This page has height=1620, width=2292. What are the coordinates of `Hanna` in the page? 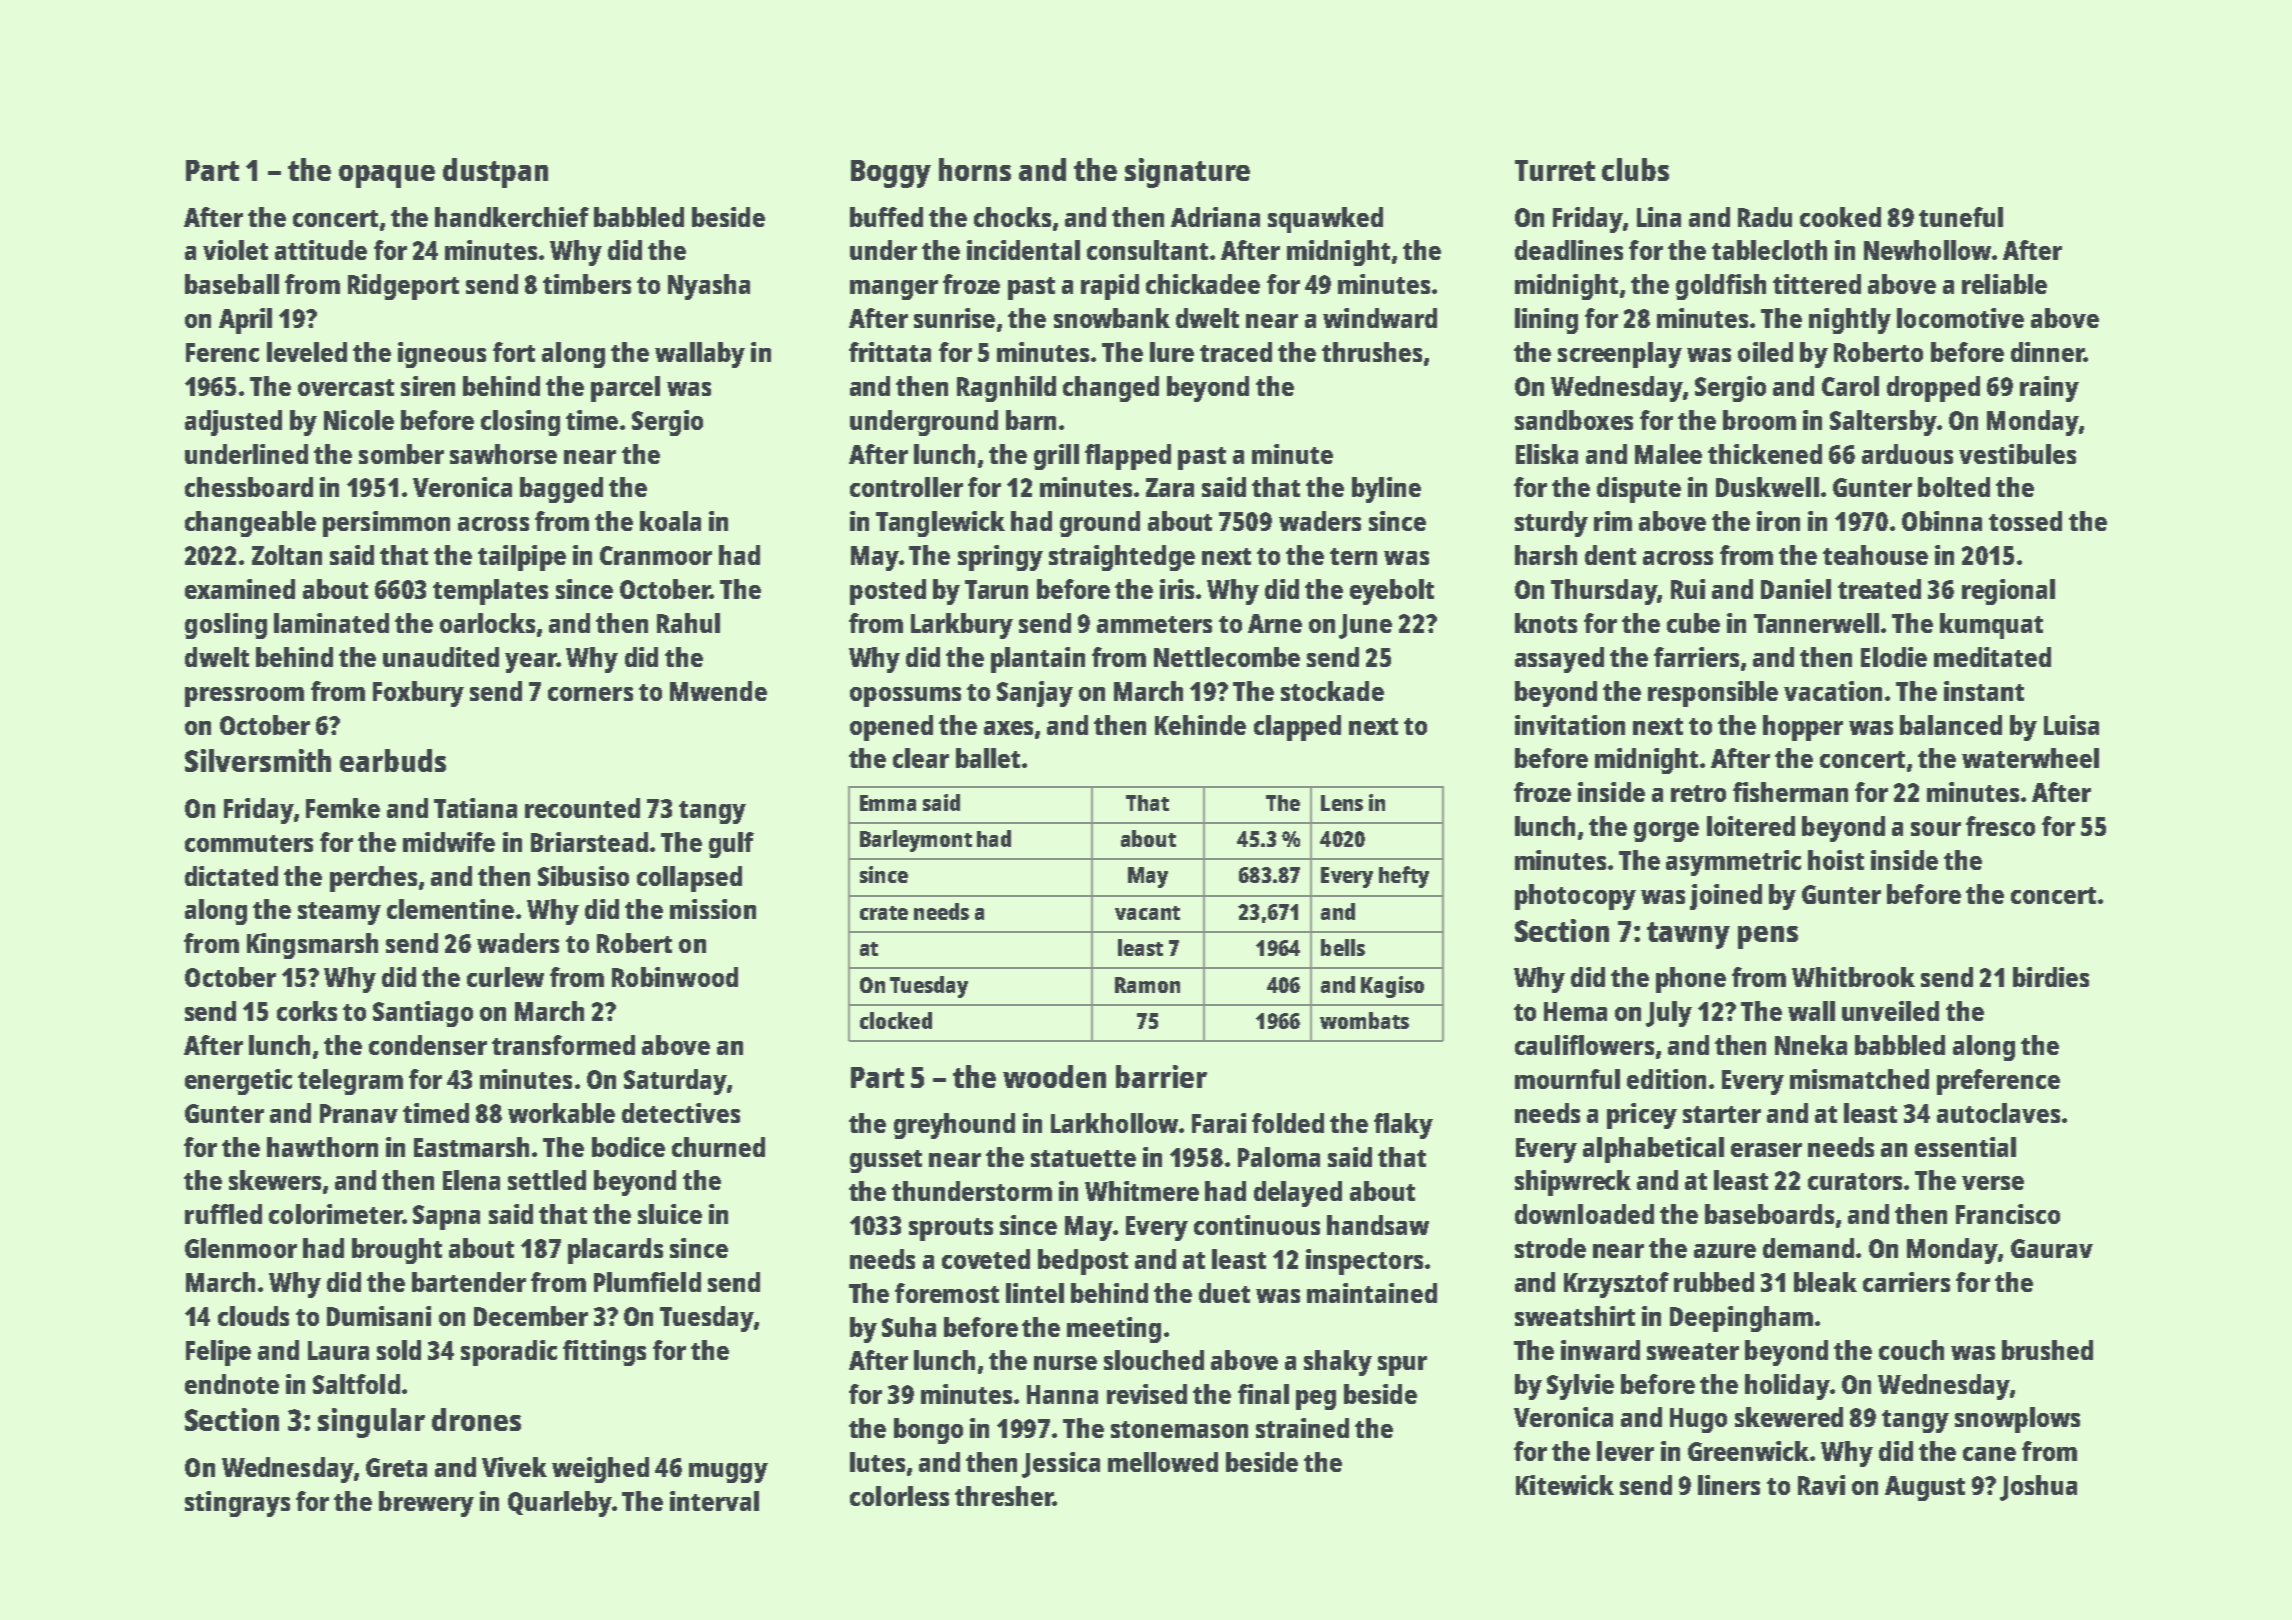 It's located at (1062, 1394).
